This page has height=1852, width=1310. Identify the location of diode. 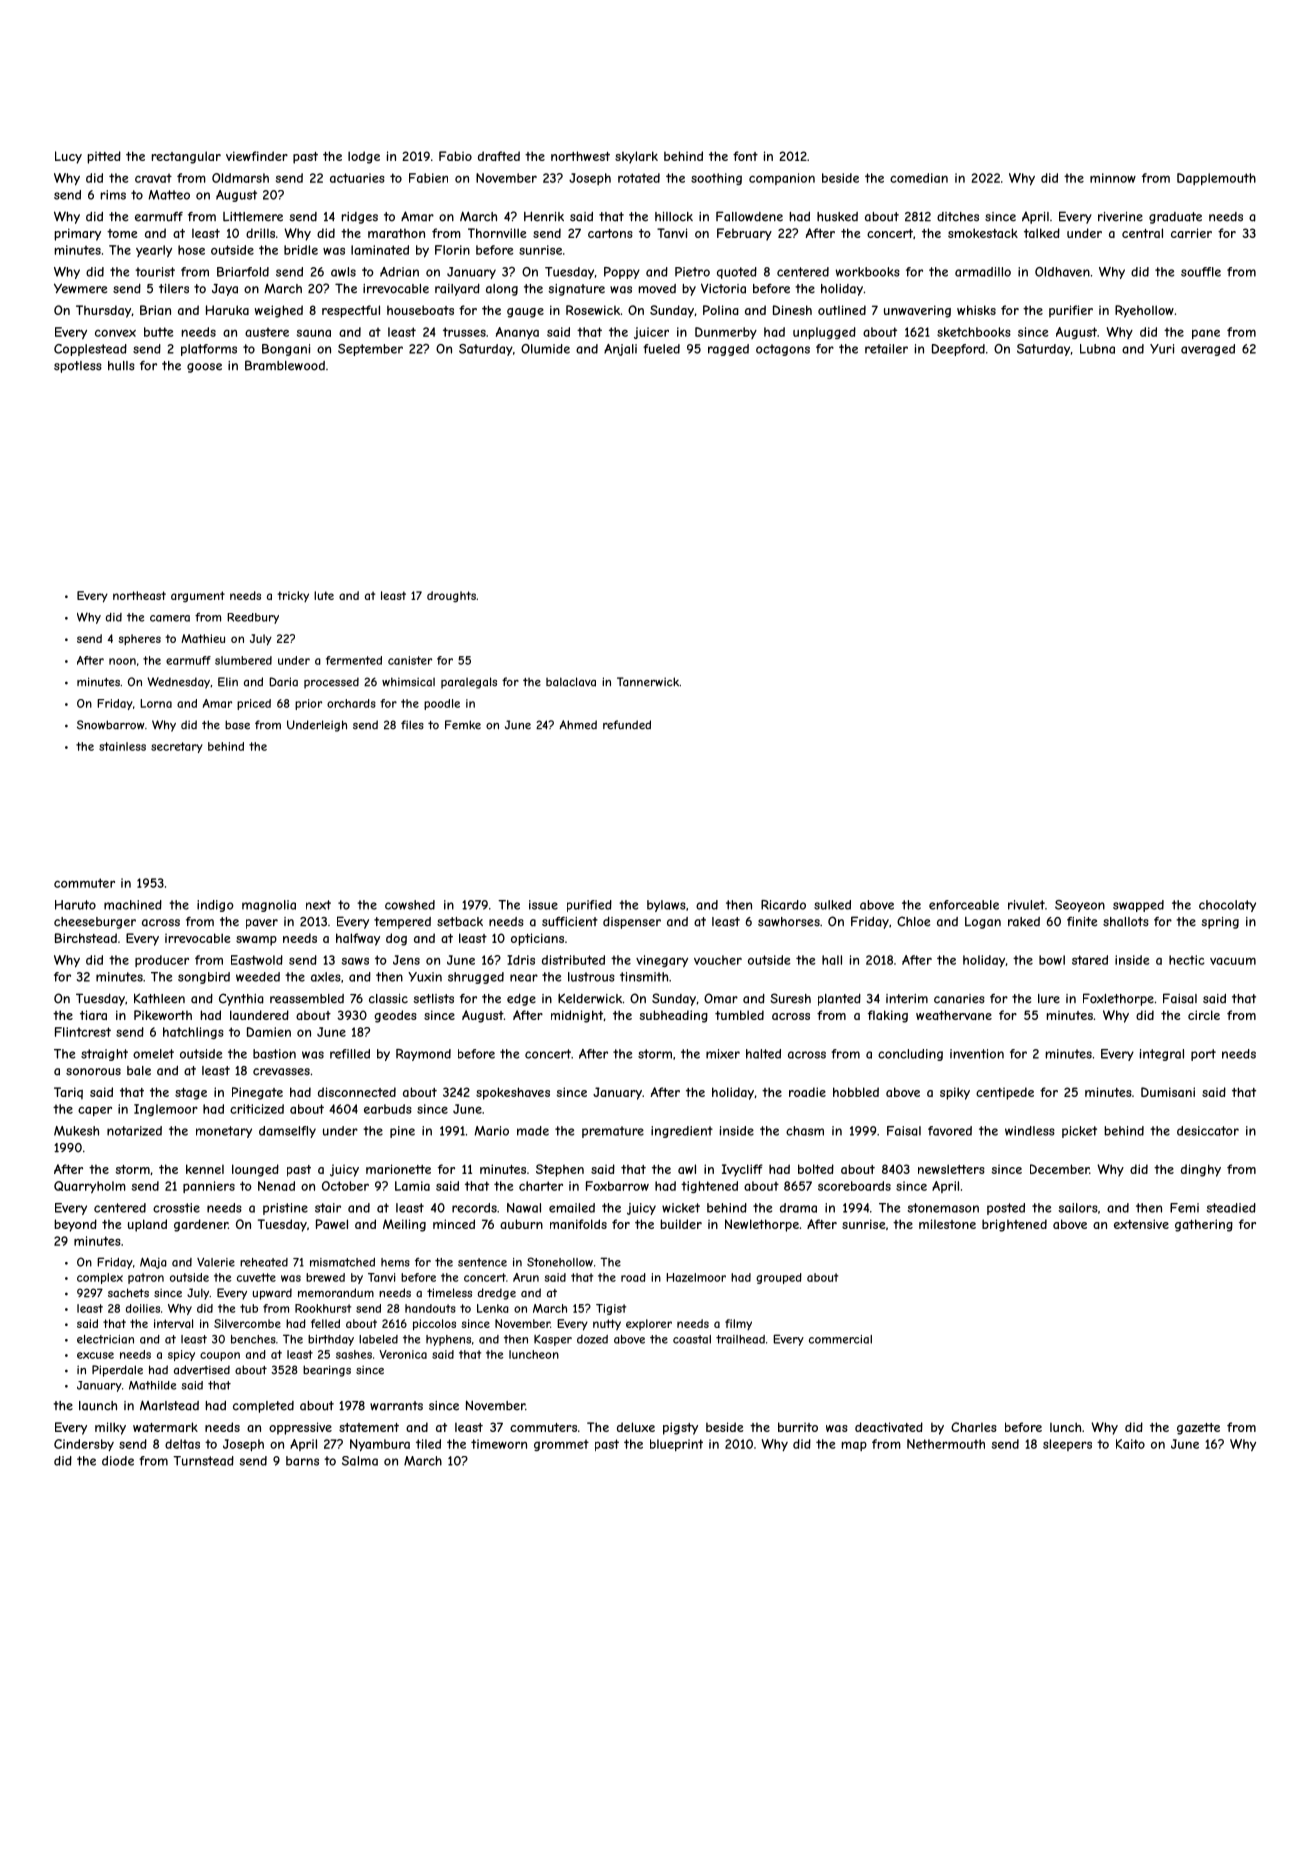
(118, 1461).
